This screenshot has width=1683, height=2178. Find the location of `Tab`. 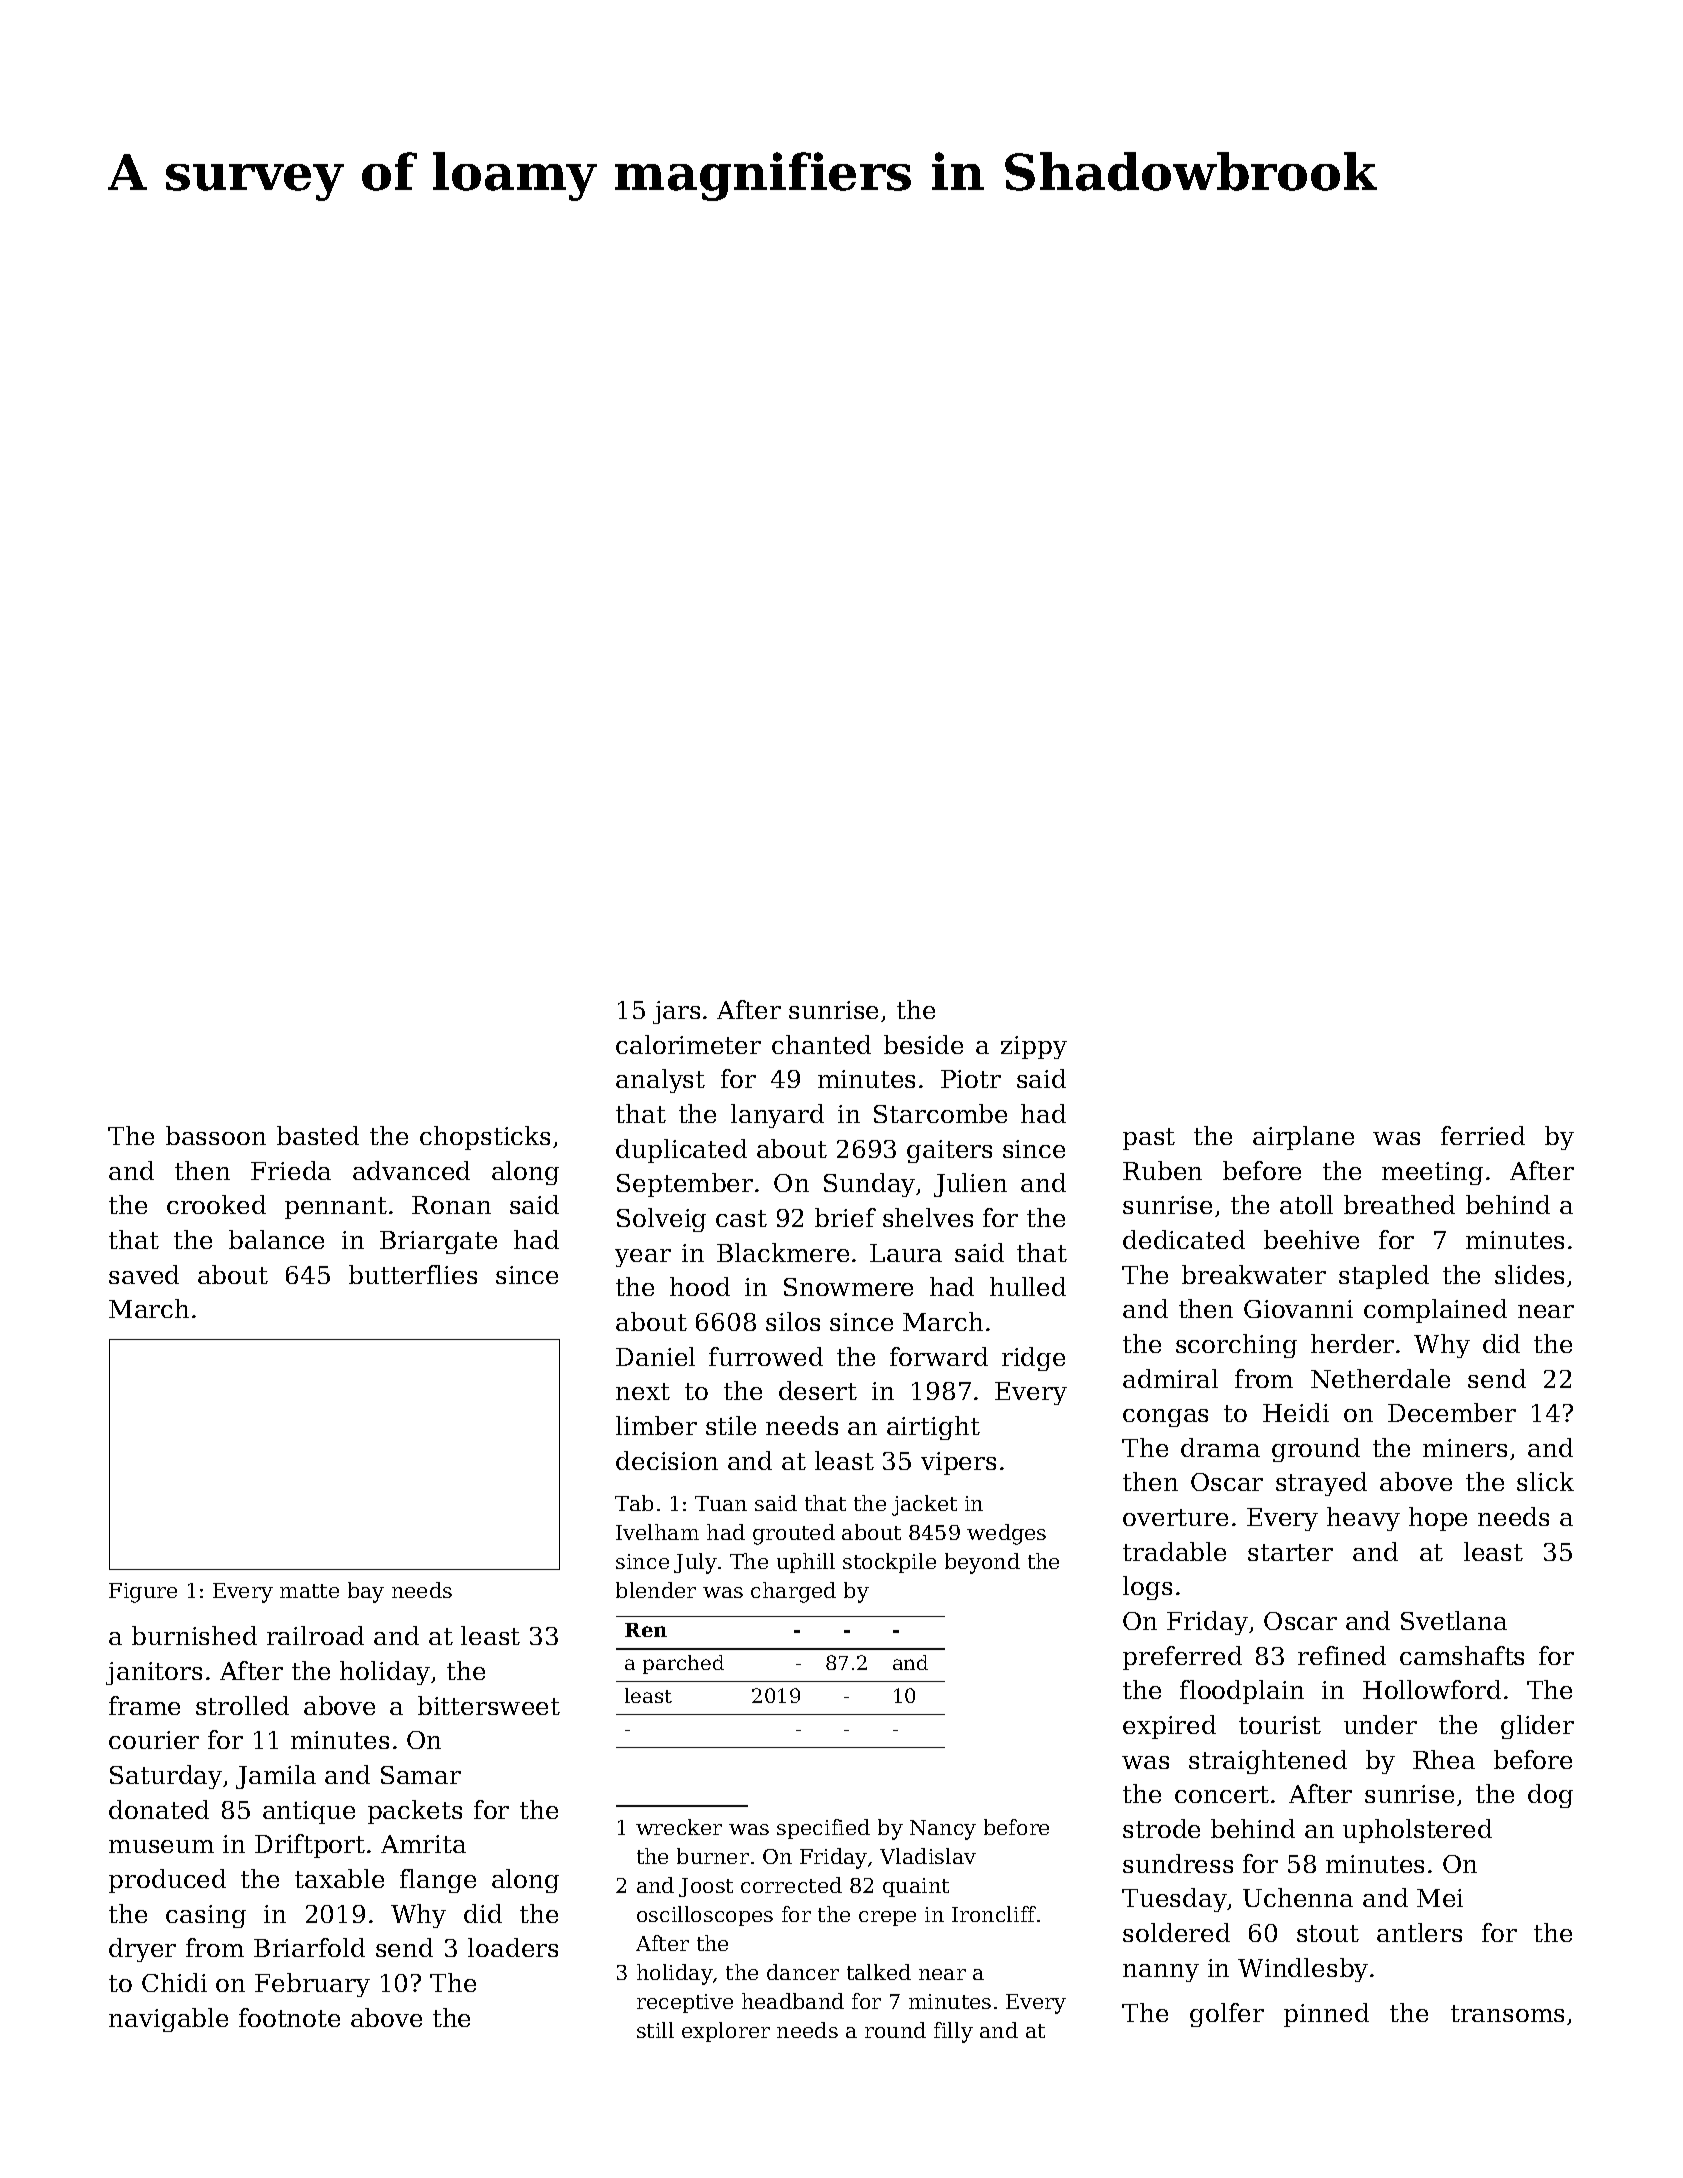

Tab is located at coordinates (634, 1503).
